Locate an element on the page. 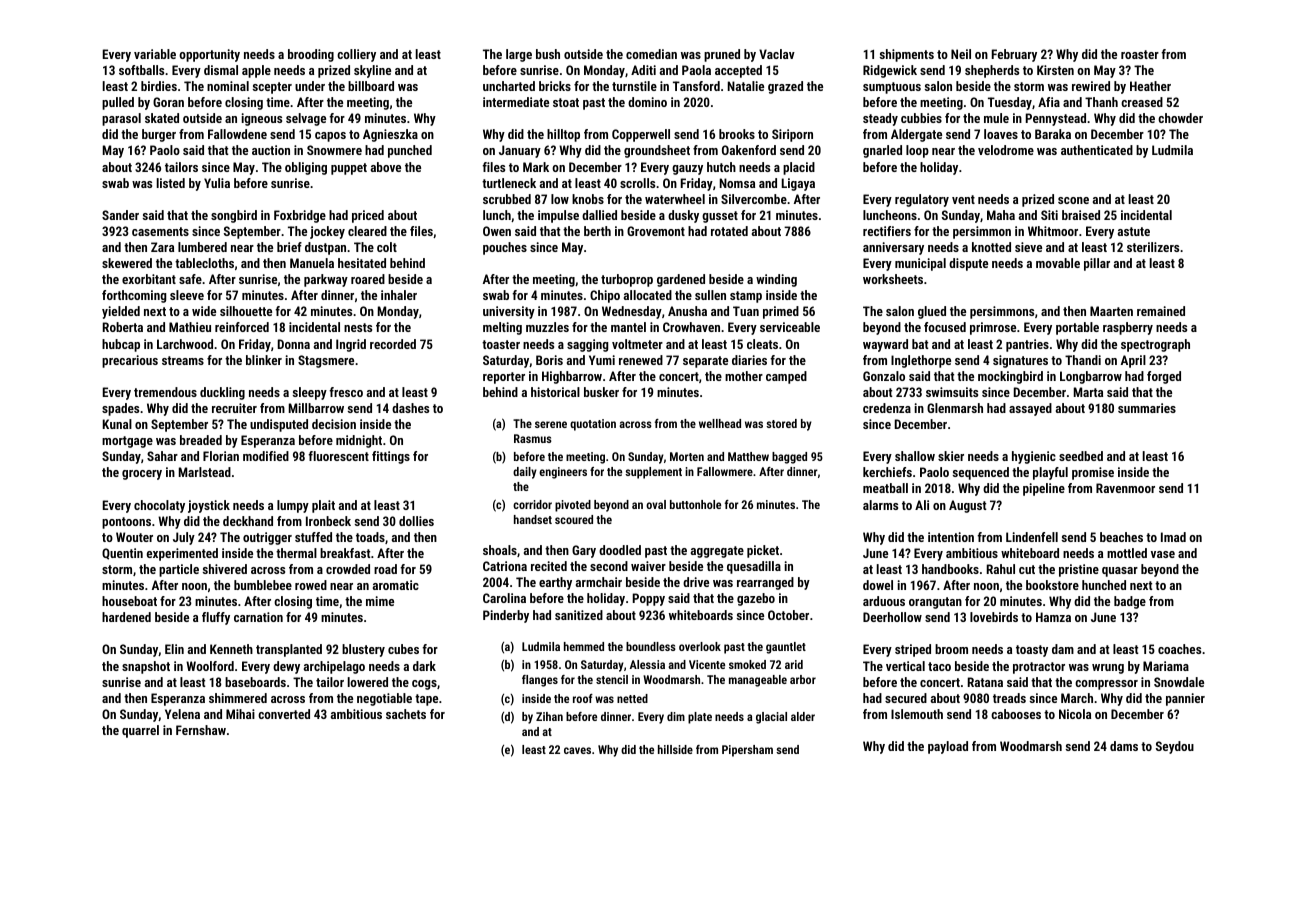 The height and width of the document is (924, 1308). burger is located at coordinates (159, 135).
